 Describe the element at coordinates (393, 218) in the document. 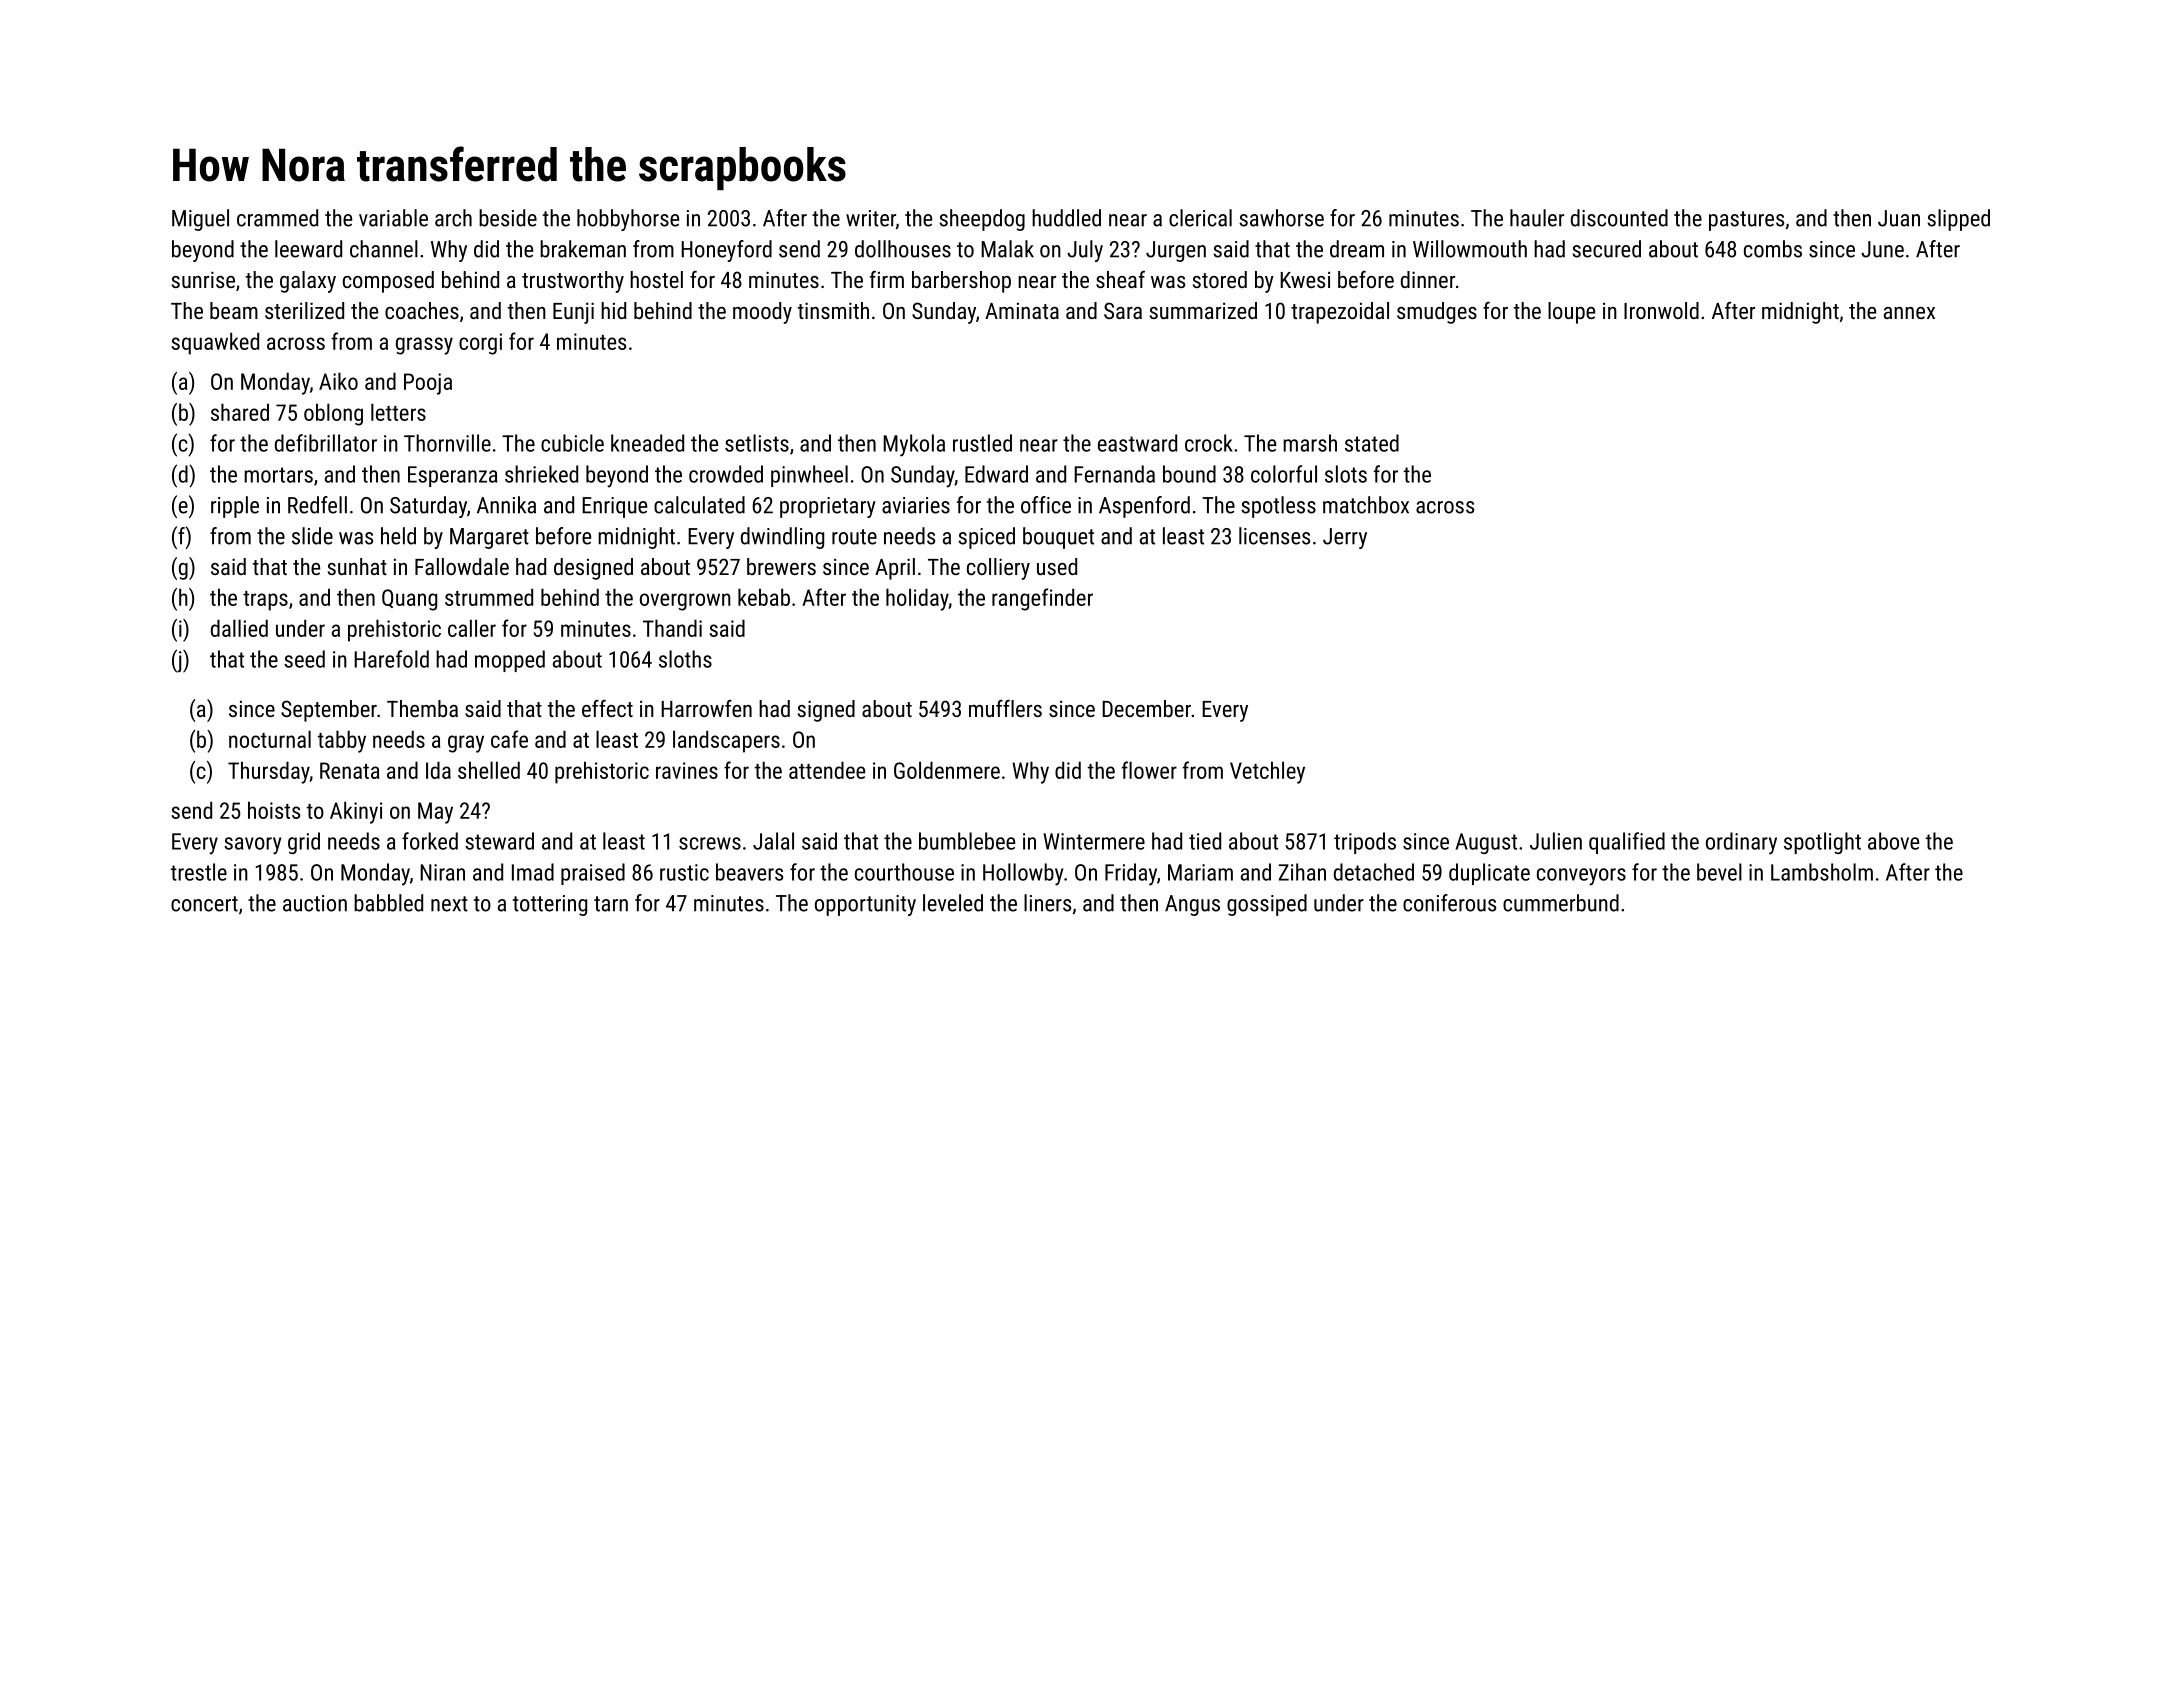

I see `variable` at that location.
